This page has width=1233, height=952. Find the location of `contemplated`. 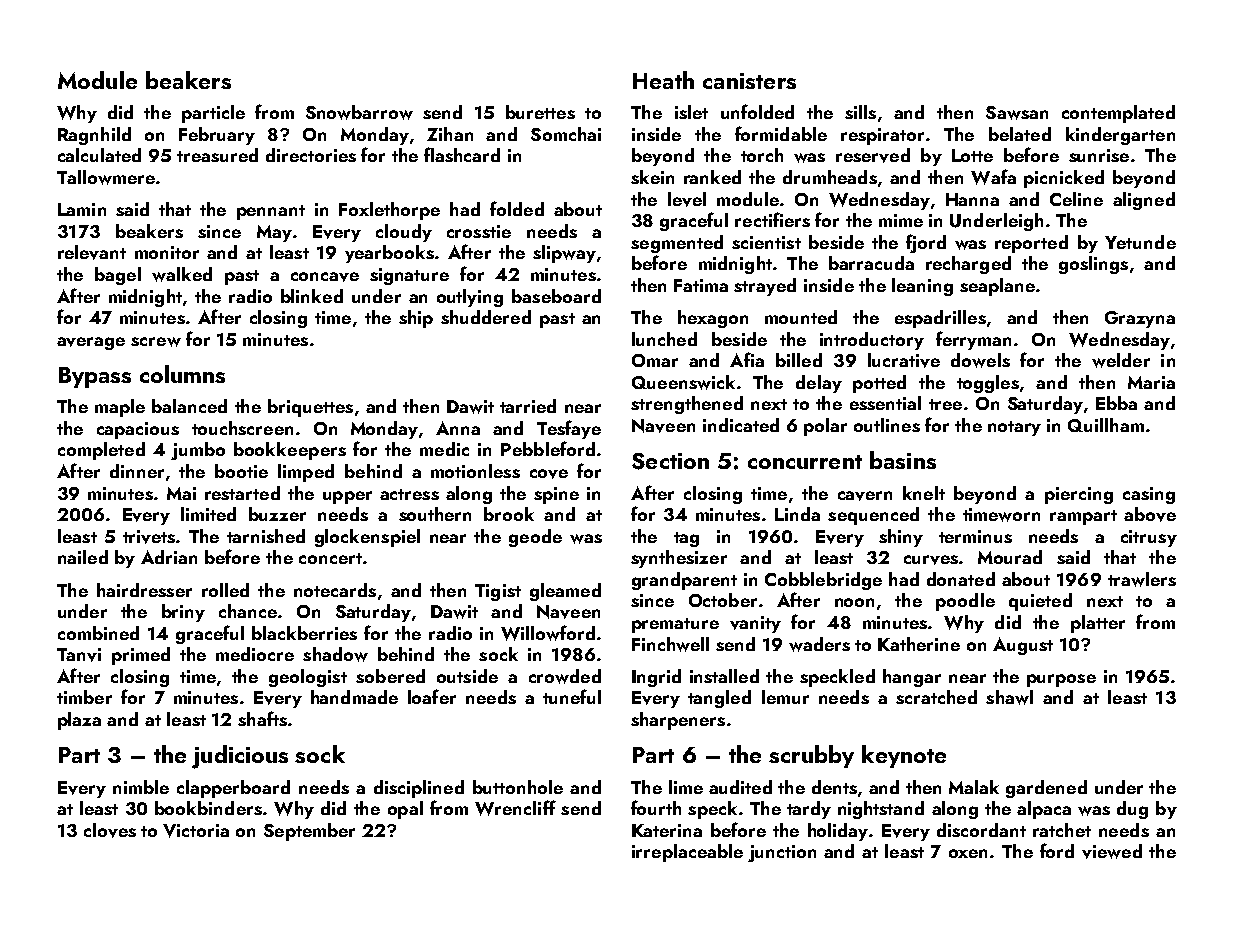

contemplated is located at coordinates (1118, 114).
